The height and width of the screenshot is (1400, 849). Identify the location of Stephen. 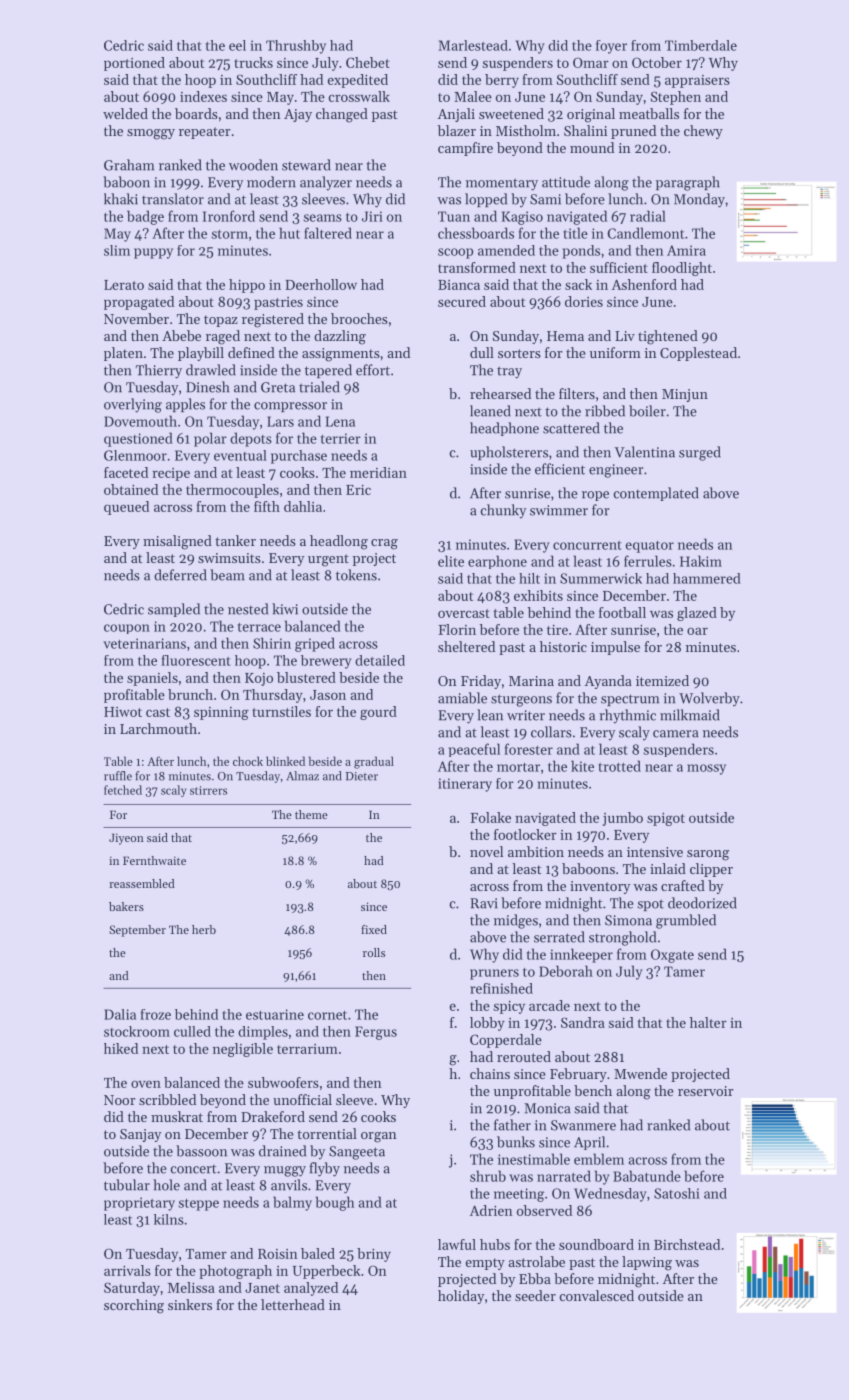
(676, 98).
